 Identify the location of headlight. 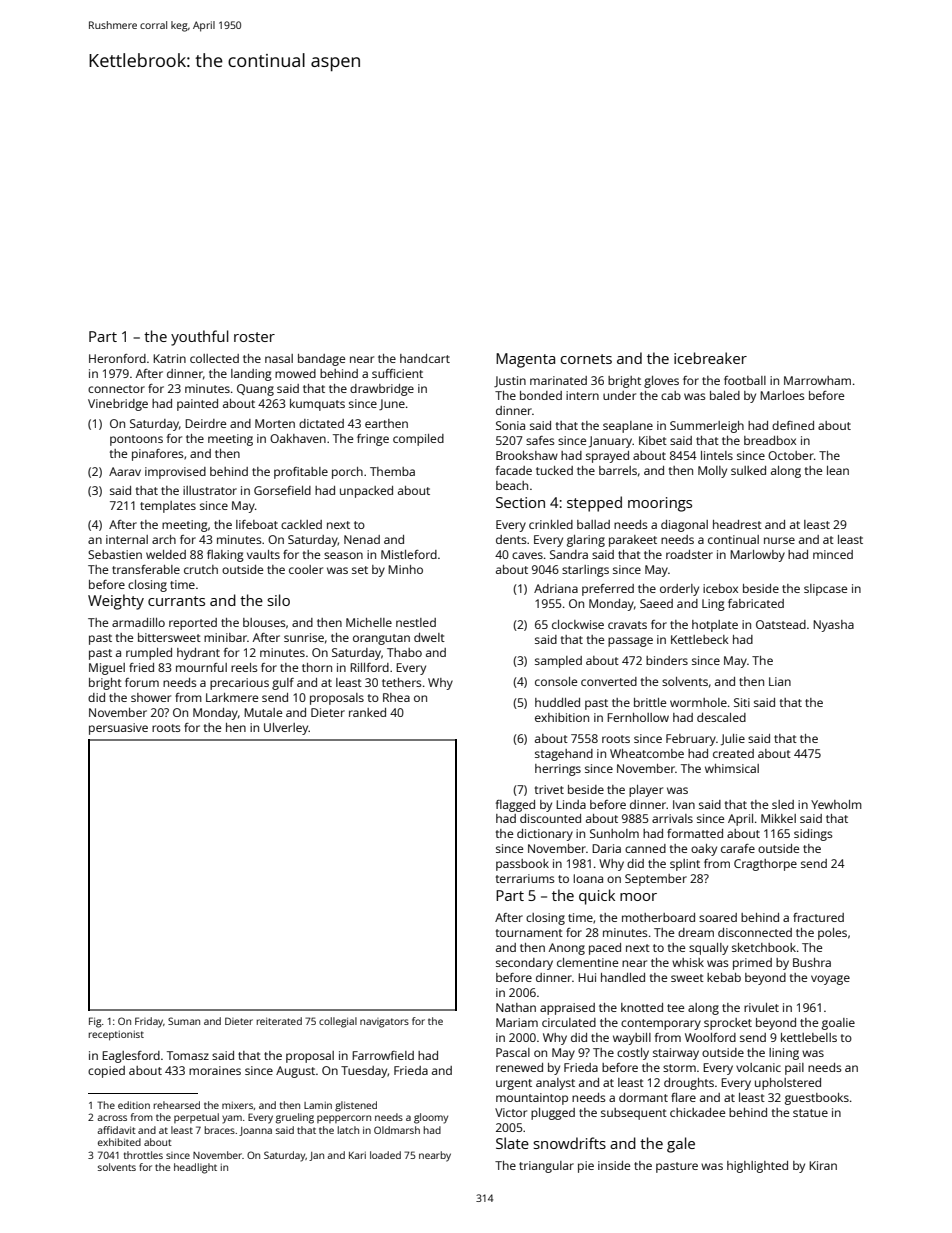
(195, 1168).
